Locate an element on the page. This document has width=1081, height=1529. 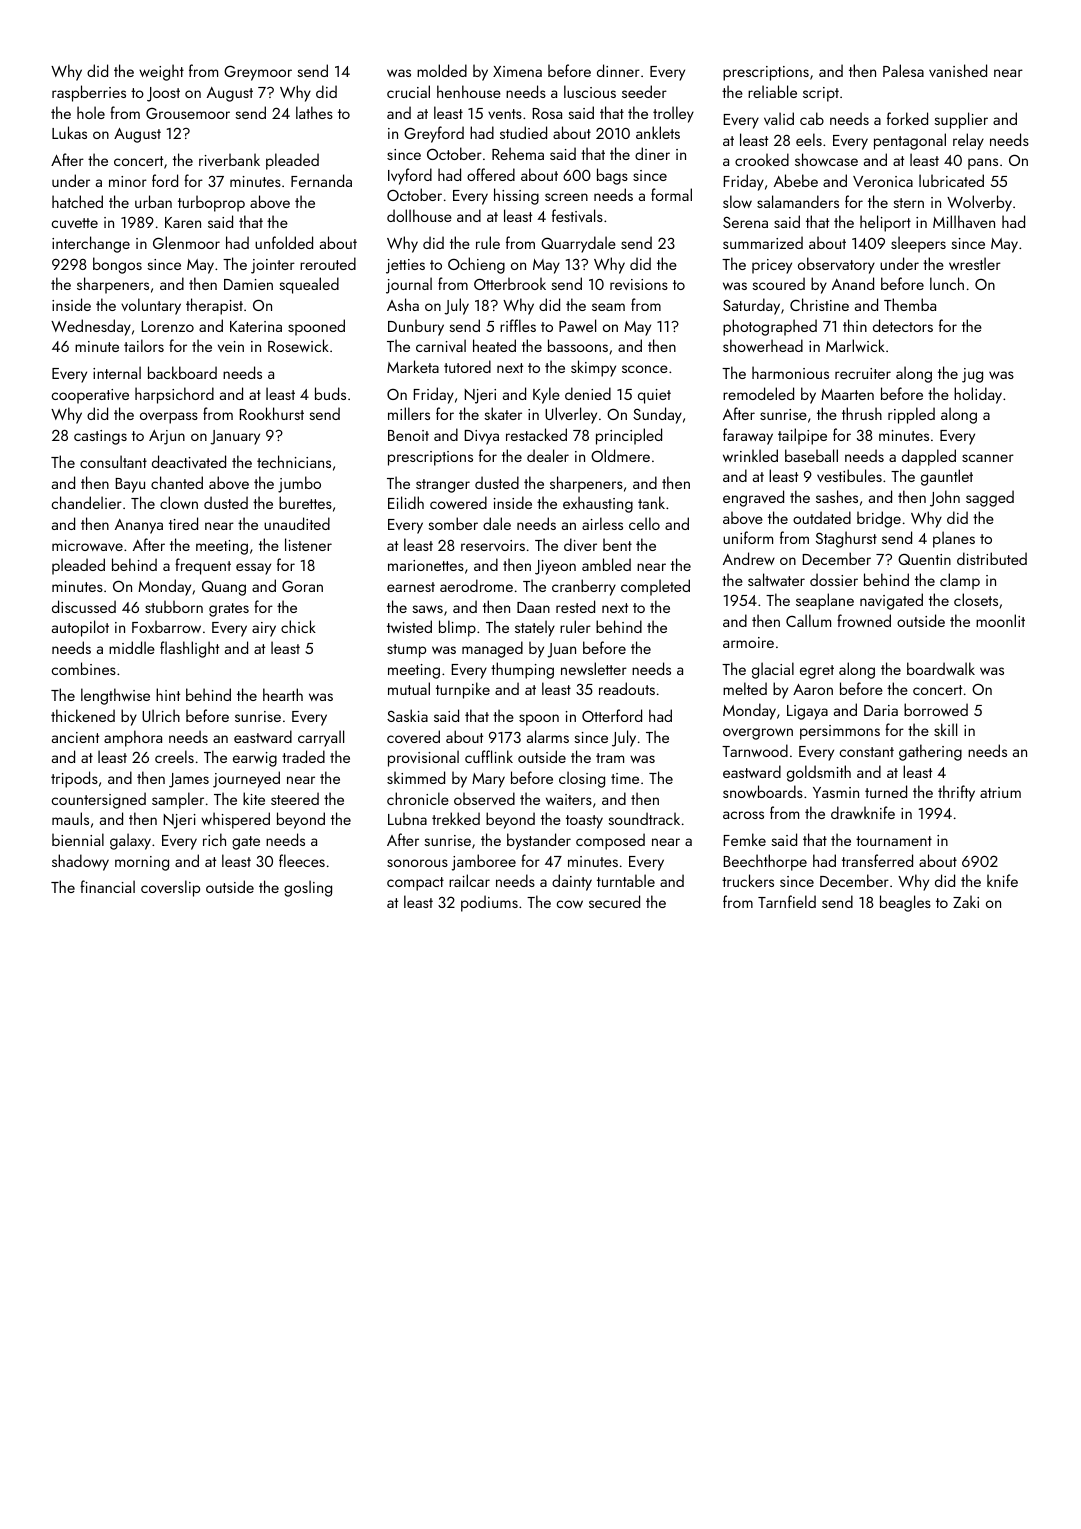
earwig is located at coordinates (255, 759).
